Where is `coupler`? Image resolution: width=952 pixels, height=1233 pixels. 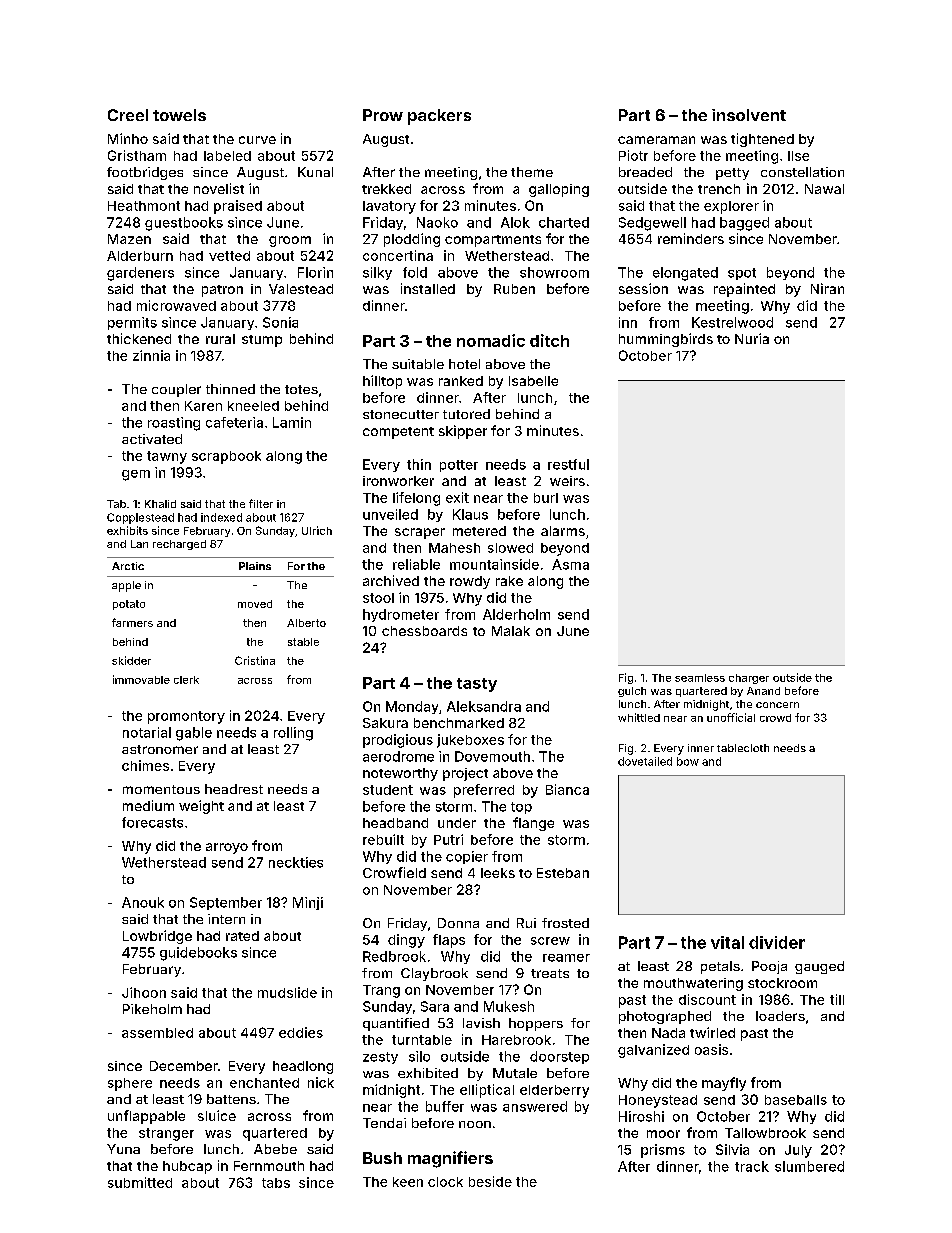 coupler is located at coordinates (176, 390).
